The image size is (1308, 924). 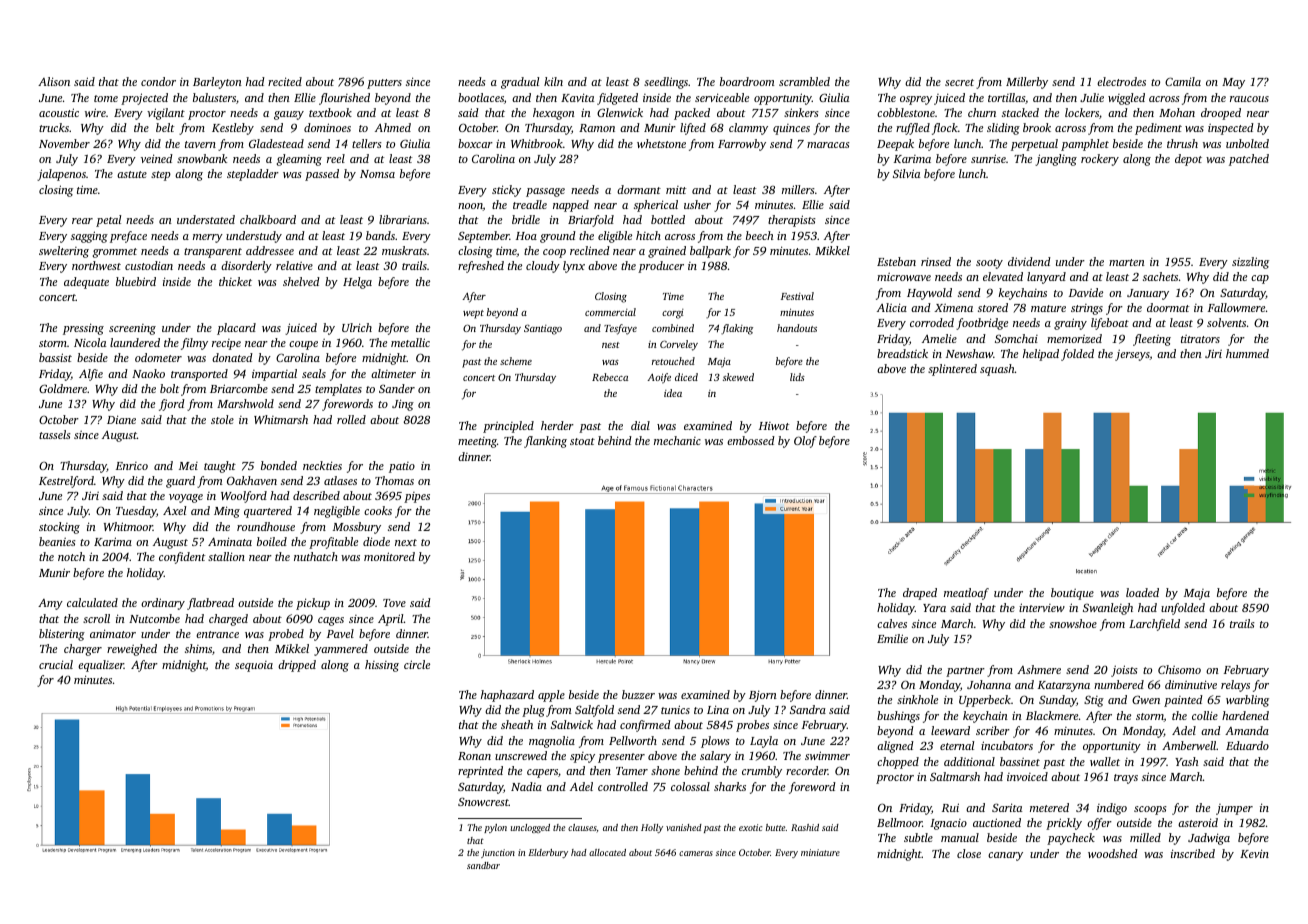 What do you see at coordinates (1142, 592) in the page?
I see `loaded` at bounding box center [1142, 592].
